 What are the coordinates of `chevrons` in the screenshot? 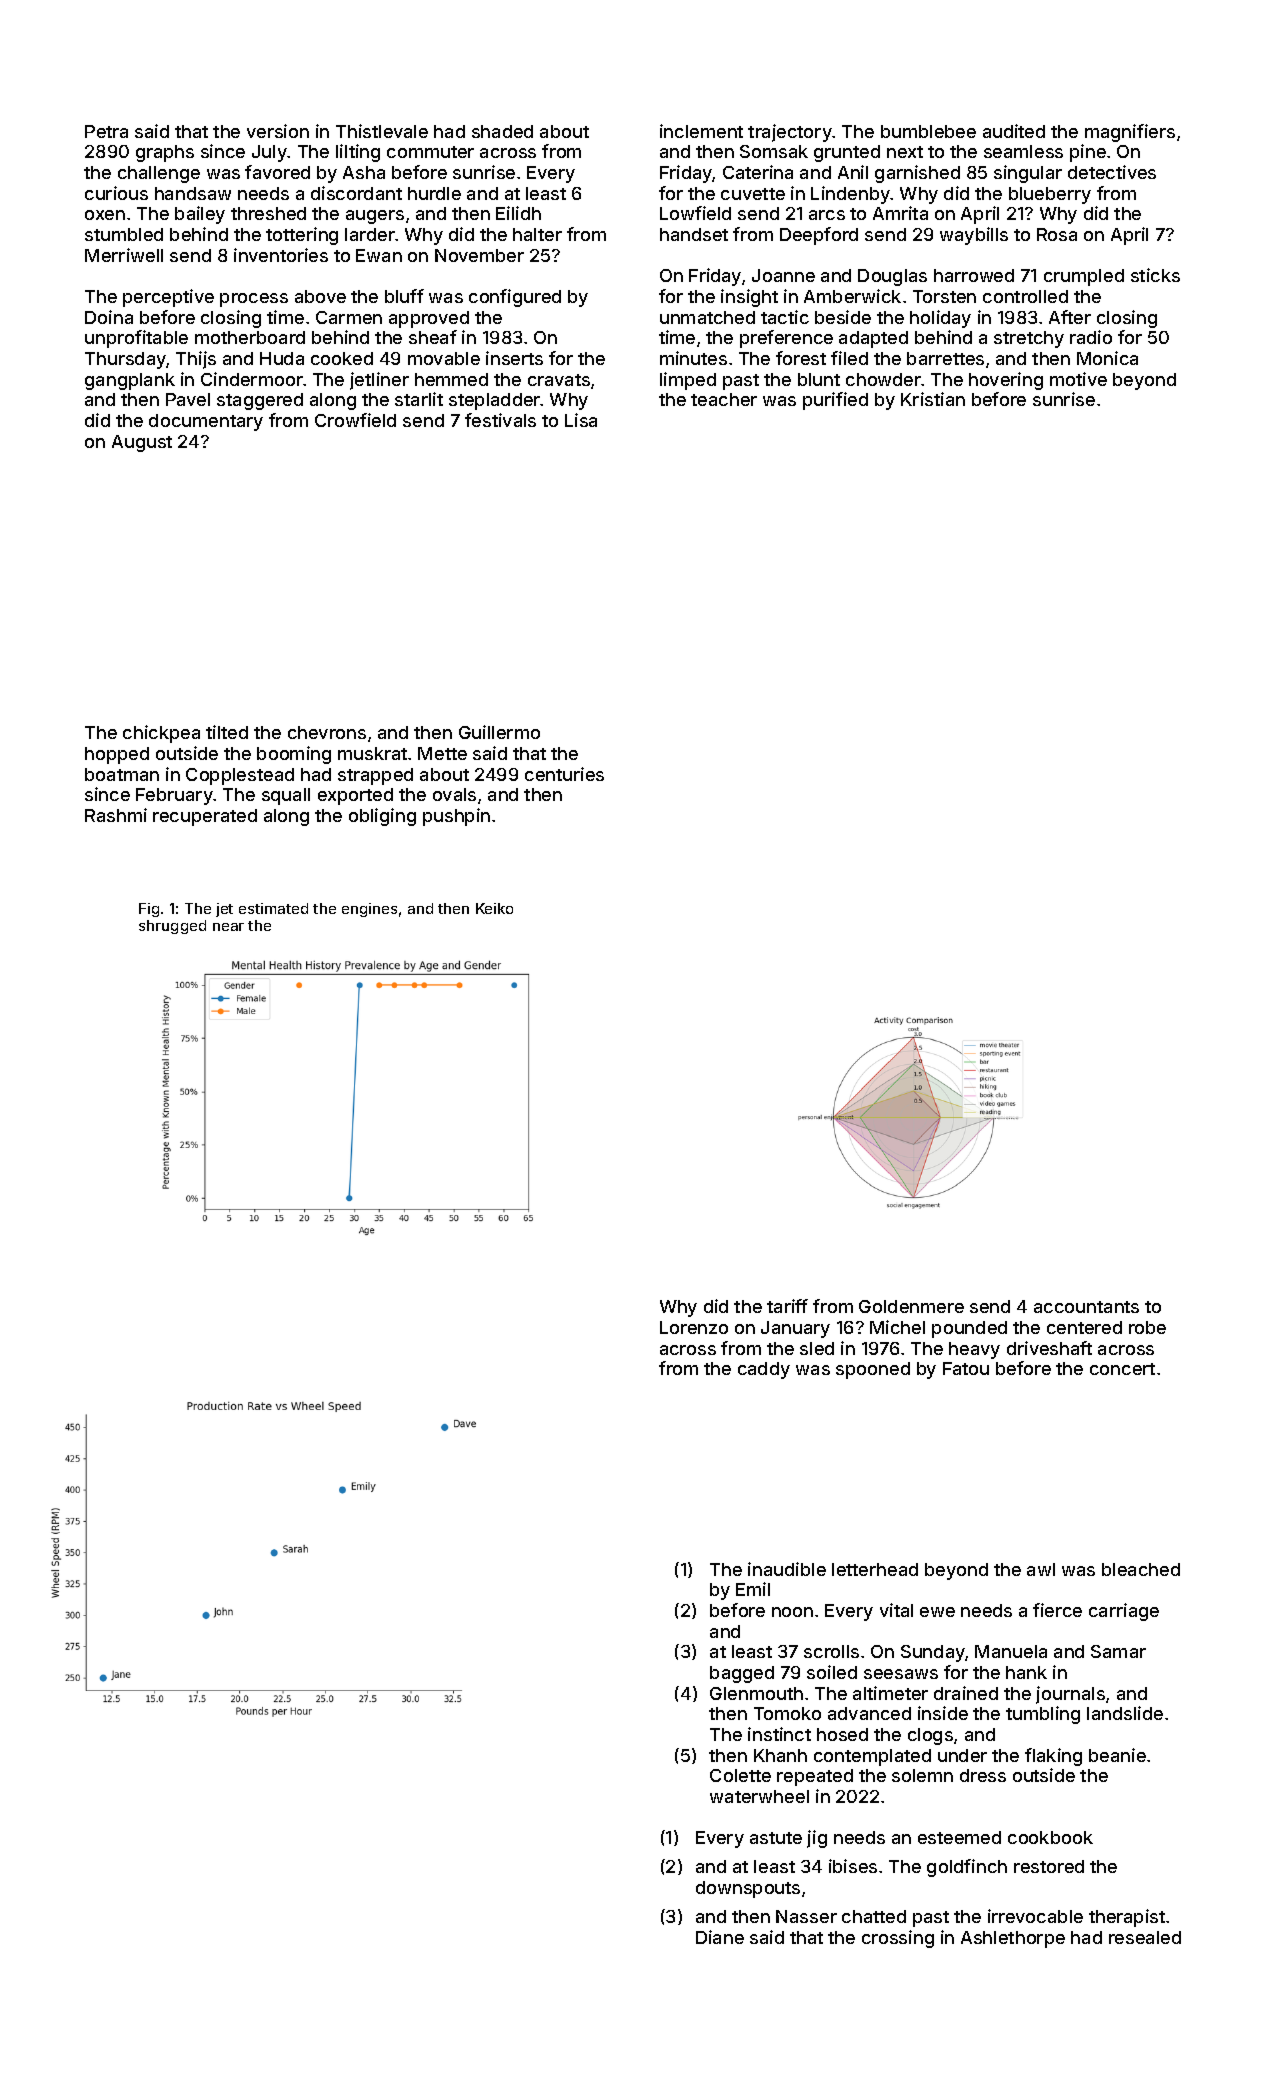 It's located at (327, 732).
